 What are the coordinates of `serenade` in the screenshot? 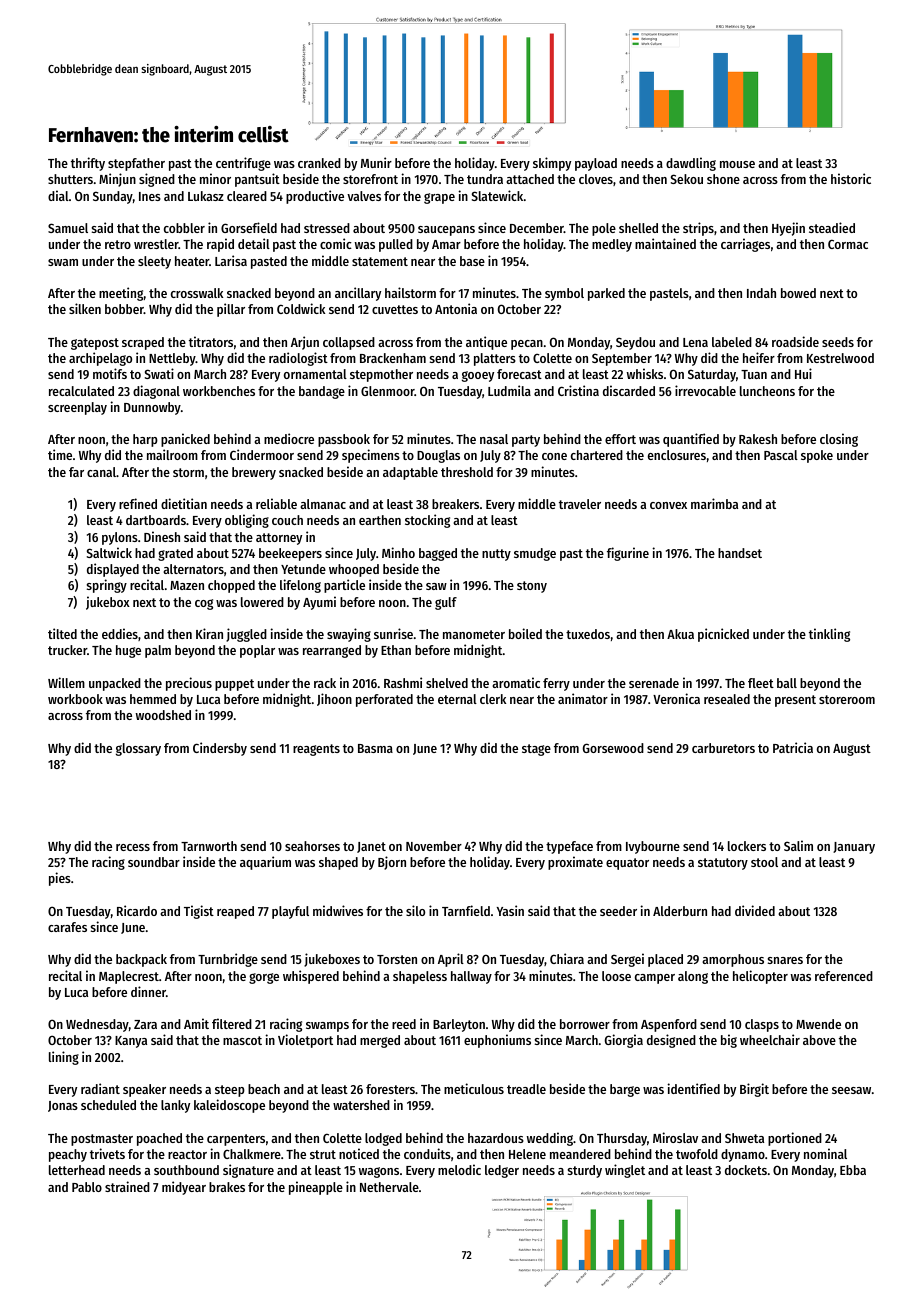 It's located at (654, 683).
